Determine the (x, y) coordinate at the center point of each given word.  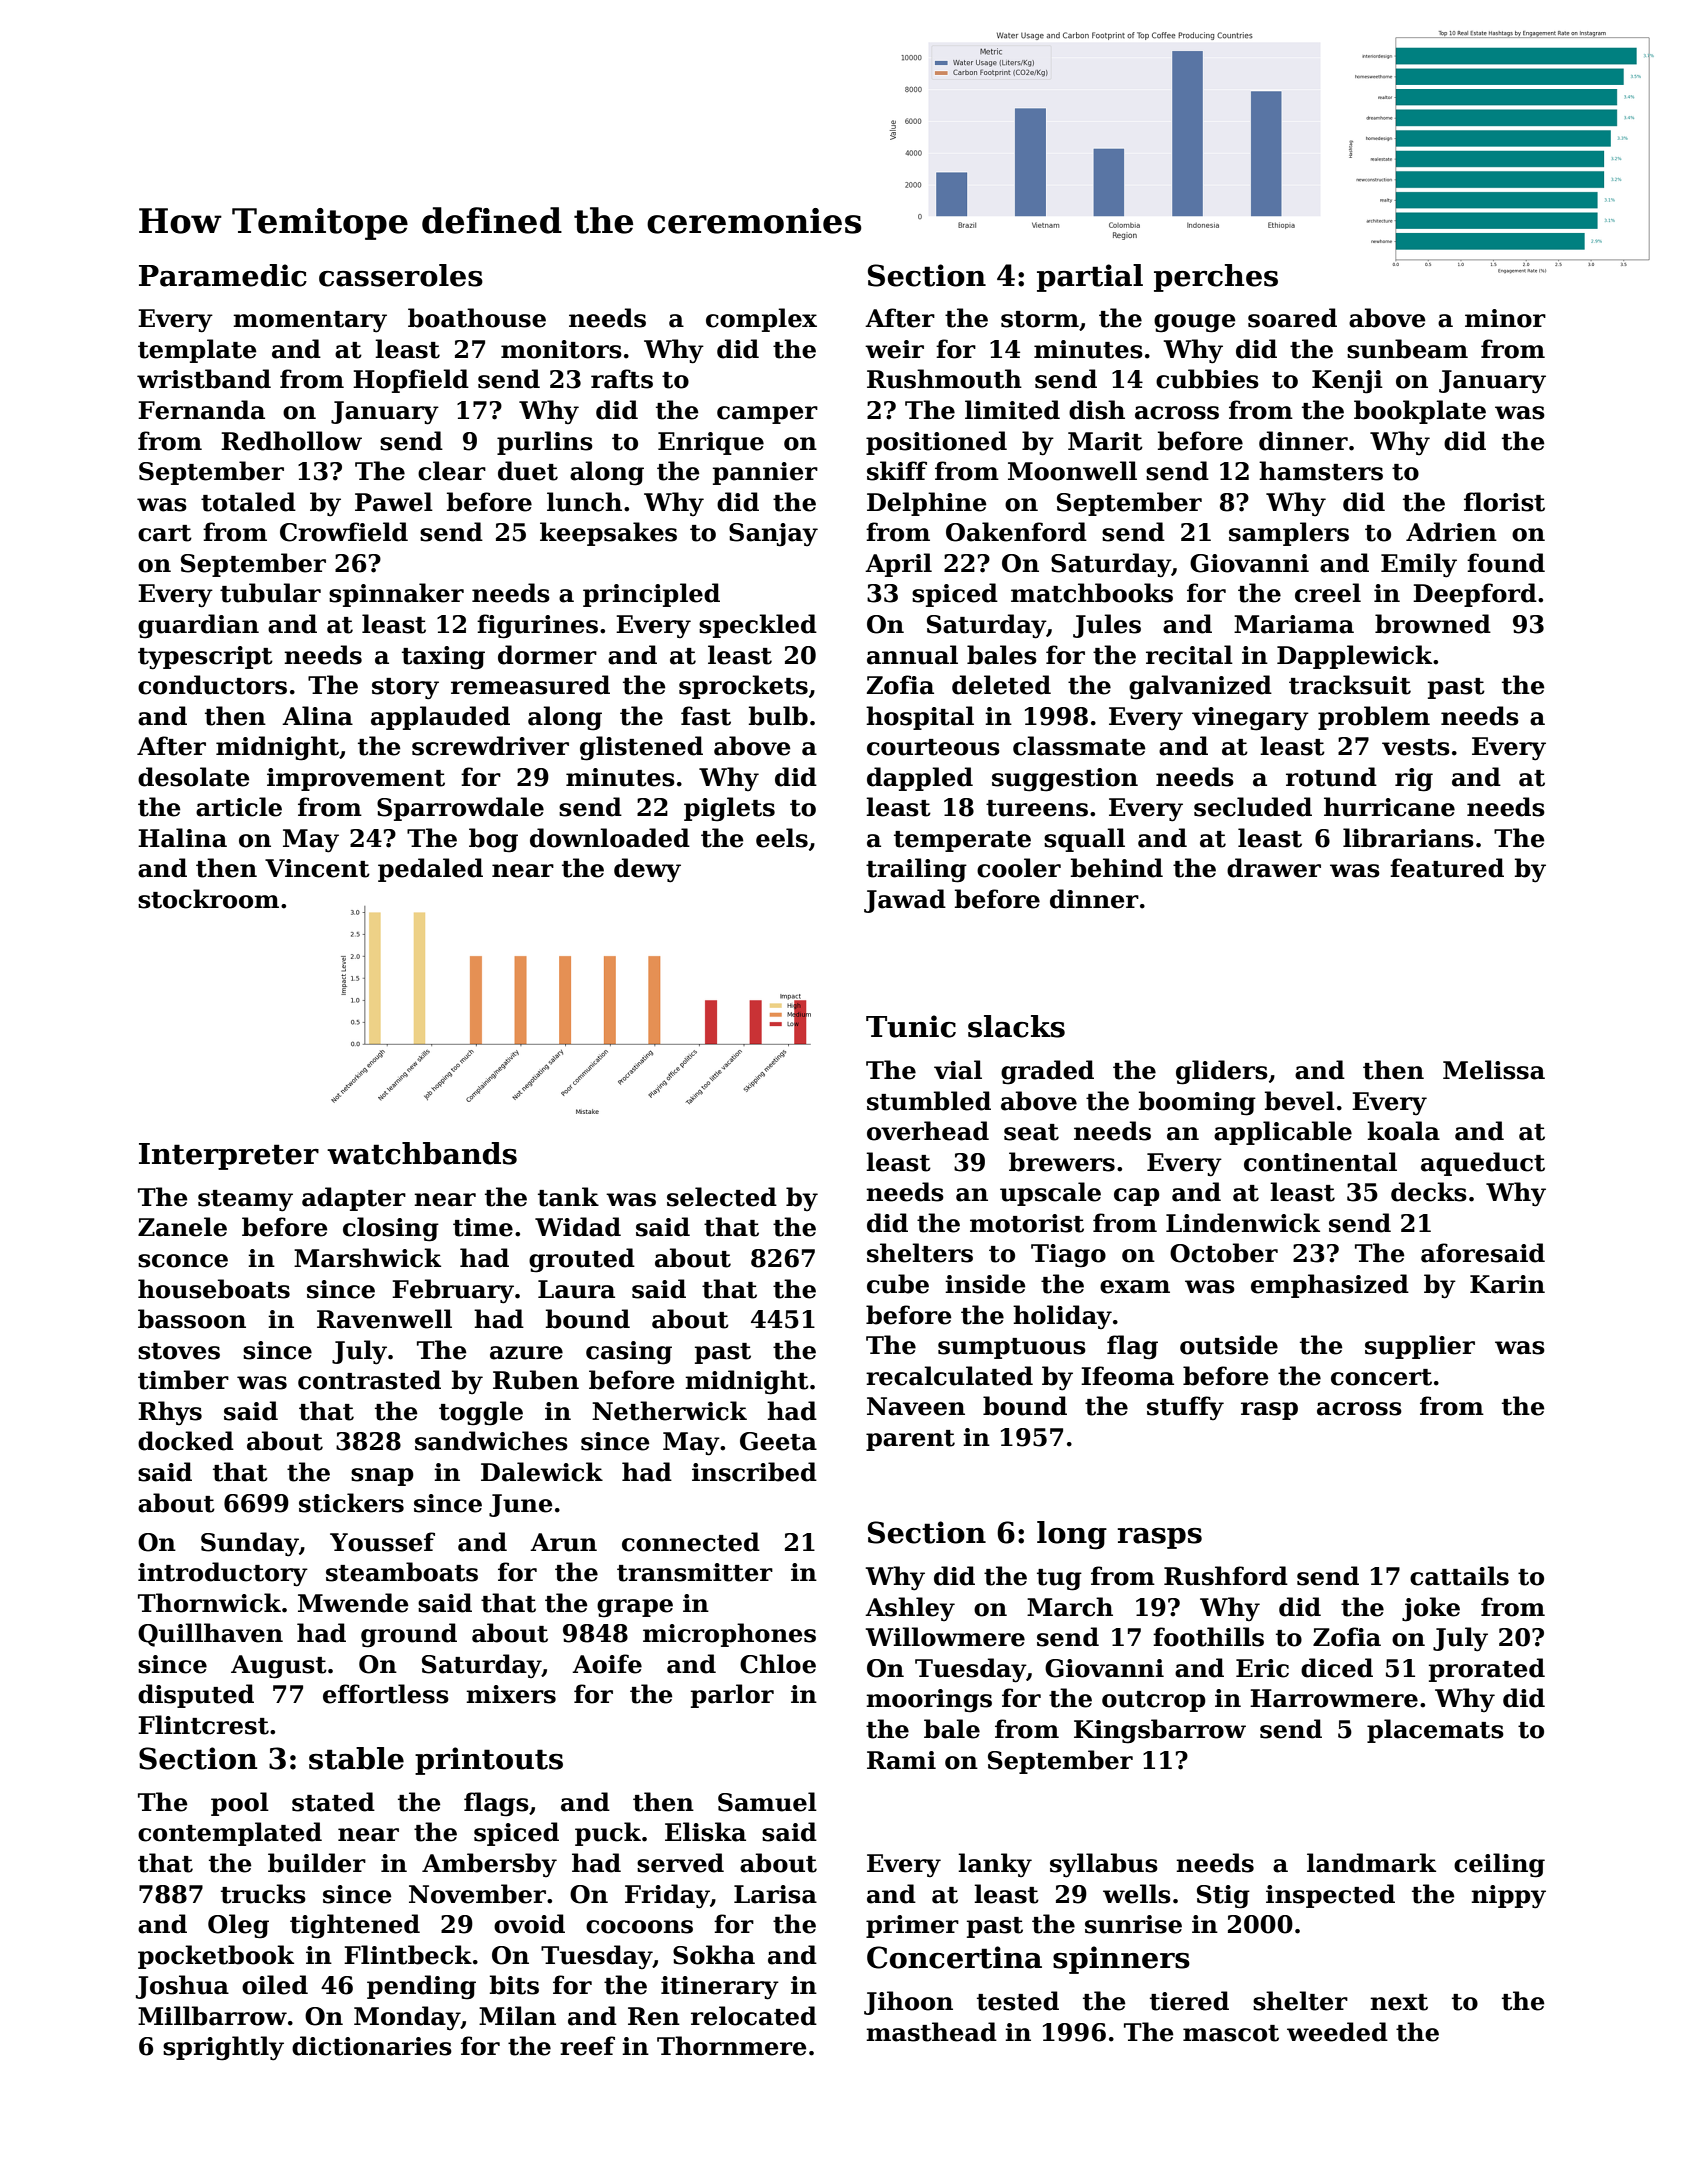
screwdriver (490, 746)
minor (1505, 318)
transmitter (695, 1572)
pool (240, 1804)
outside (1229, 1345)
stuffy (1185, 1408)
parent (910, 1440)
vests (1416, 747)
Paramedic (223, 275)
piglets (729, 809)
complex (761, 320)
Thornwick (209, 1603)
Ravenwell (384, 1319)
